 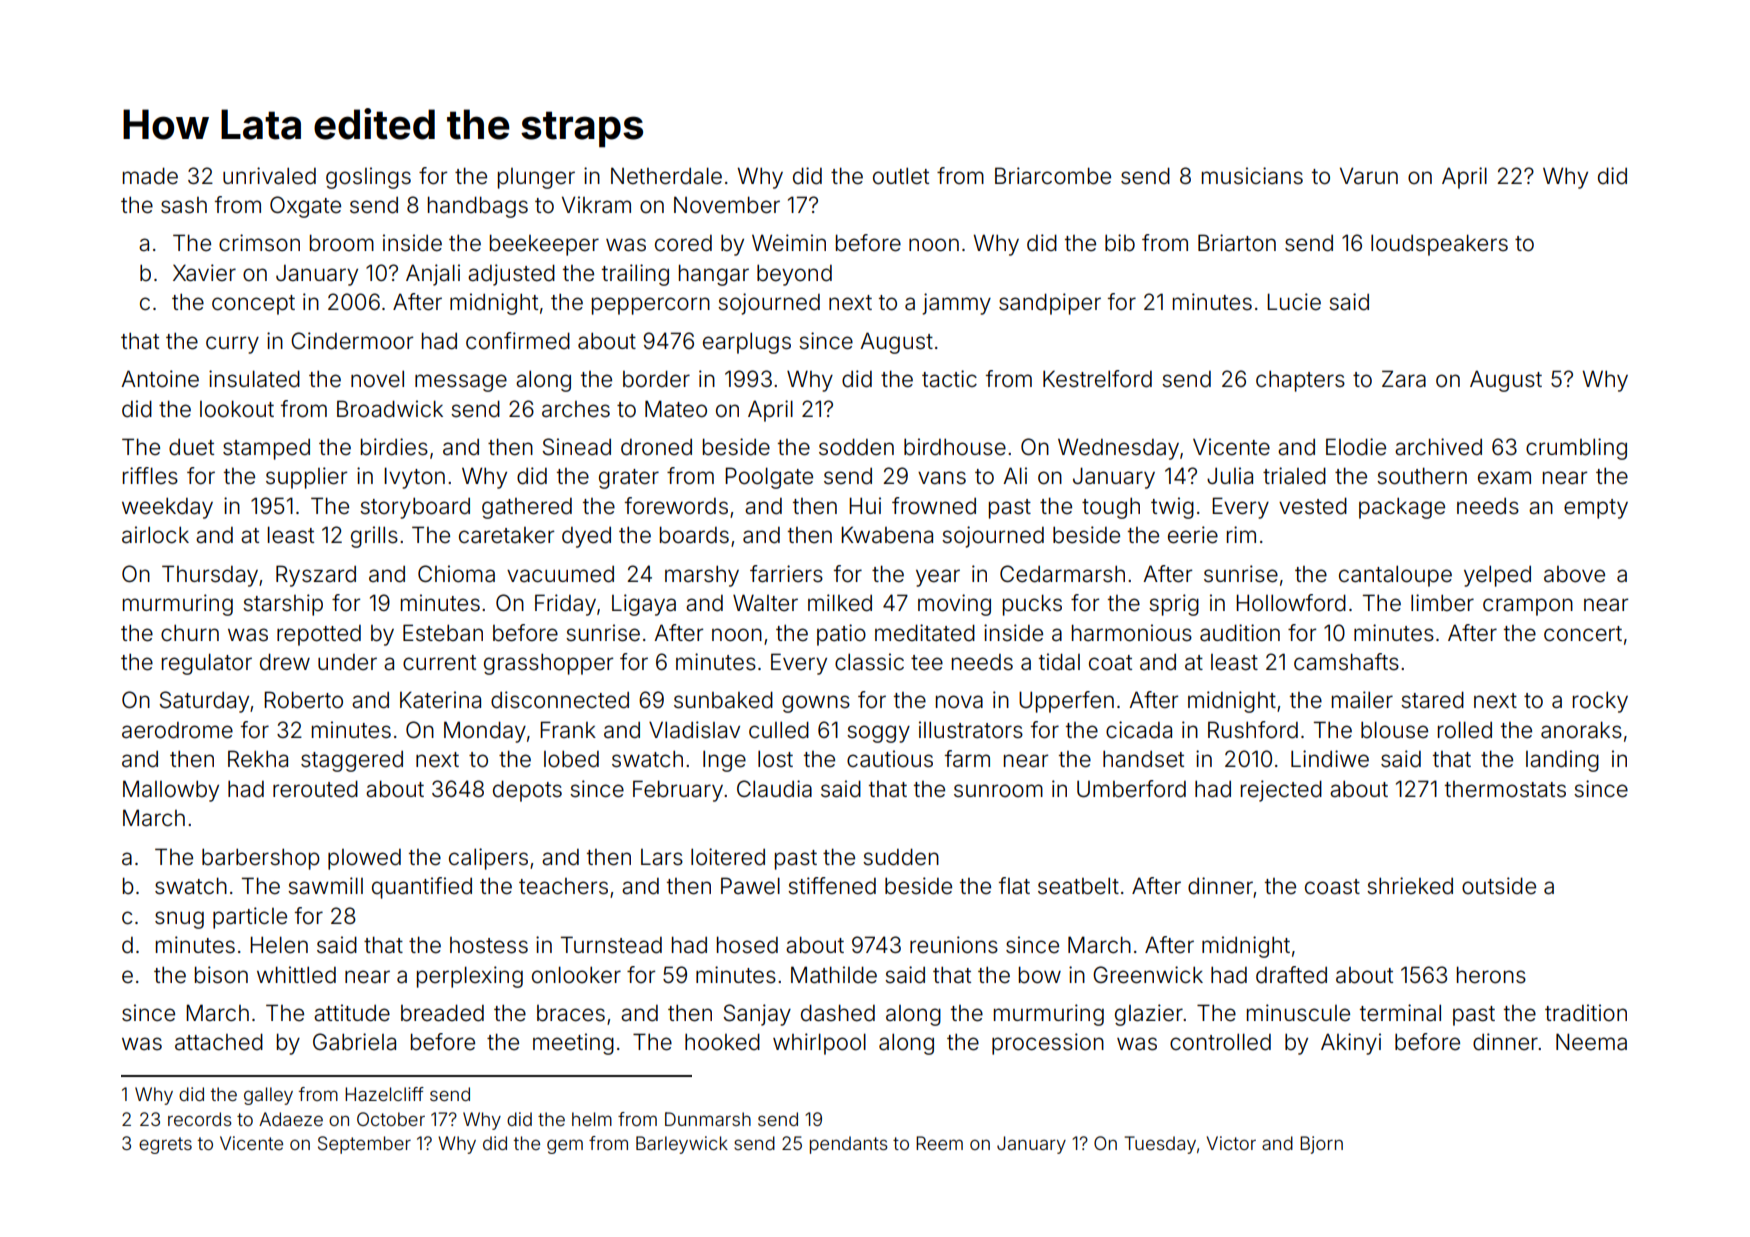 What do you see at coordinates (527, 791) in the image?
I see `depots` at bounding box center [527, 791].
